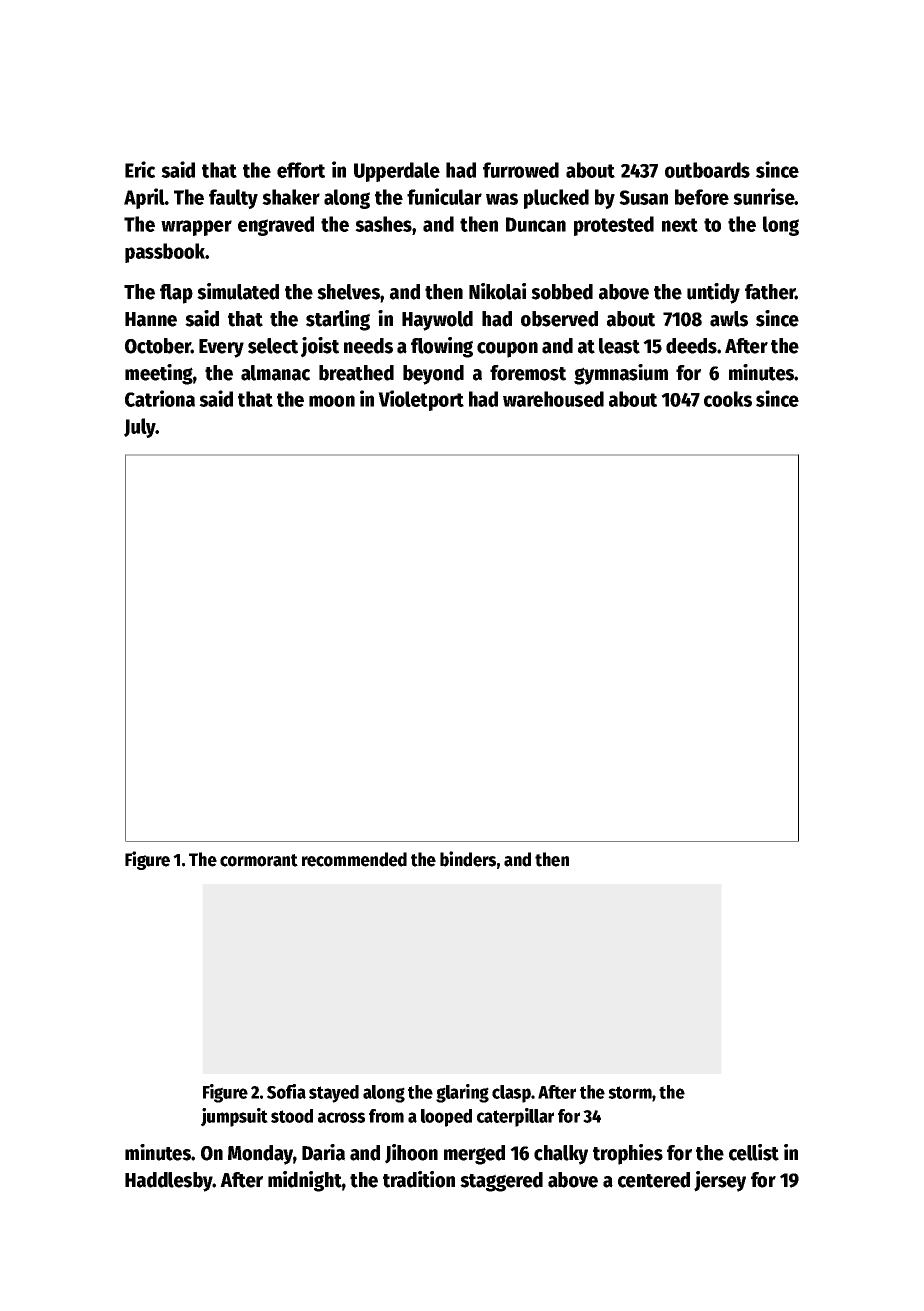 The image size is (924, 1311). Describe the element at coordinates (332, 401) in the image. I see `moon` at that location.
